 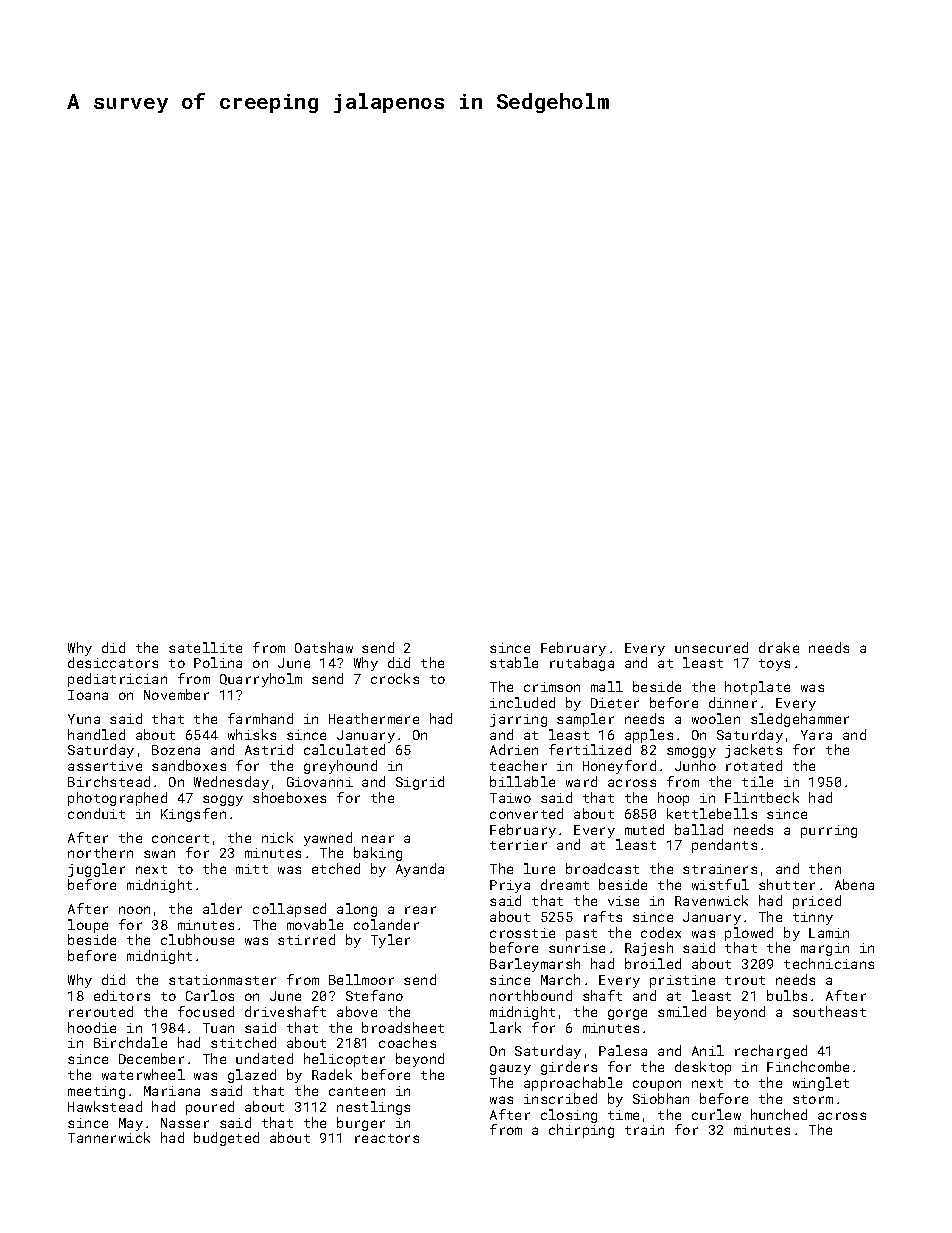 What do you see at coordinates (226, 1139) in the screenshot?
I see `budgeted` at bounding box center [226, 1139].
